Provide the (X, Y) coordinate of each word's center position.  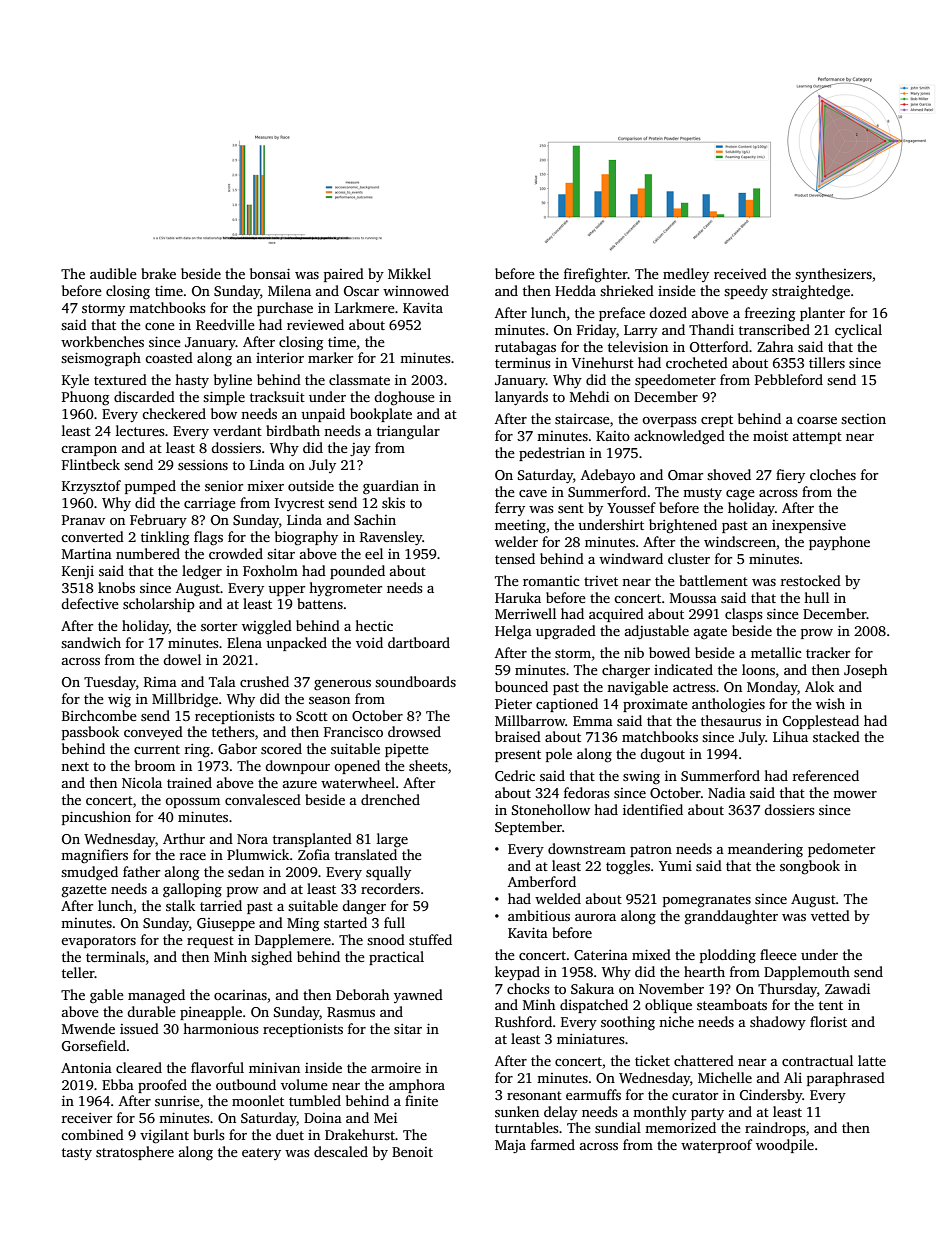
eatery (261, 1154)
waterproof (716, 1146)
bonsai (270, 273)
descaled (341, 1151)
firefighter (596, 275)
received (740, 273)
